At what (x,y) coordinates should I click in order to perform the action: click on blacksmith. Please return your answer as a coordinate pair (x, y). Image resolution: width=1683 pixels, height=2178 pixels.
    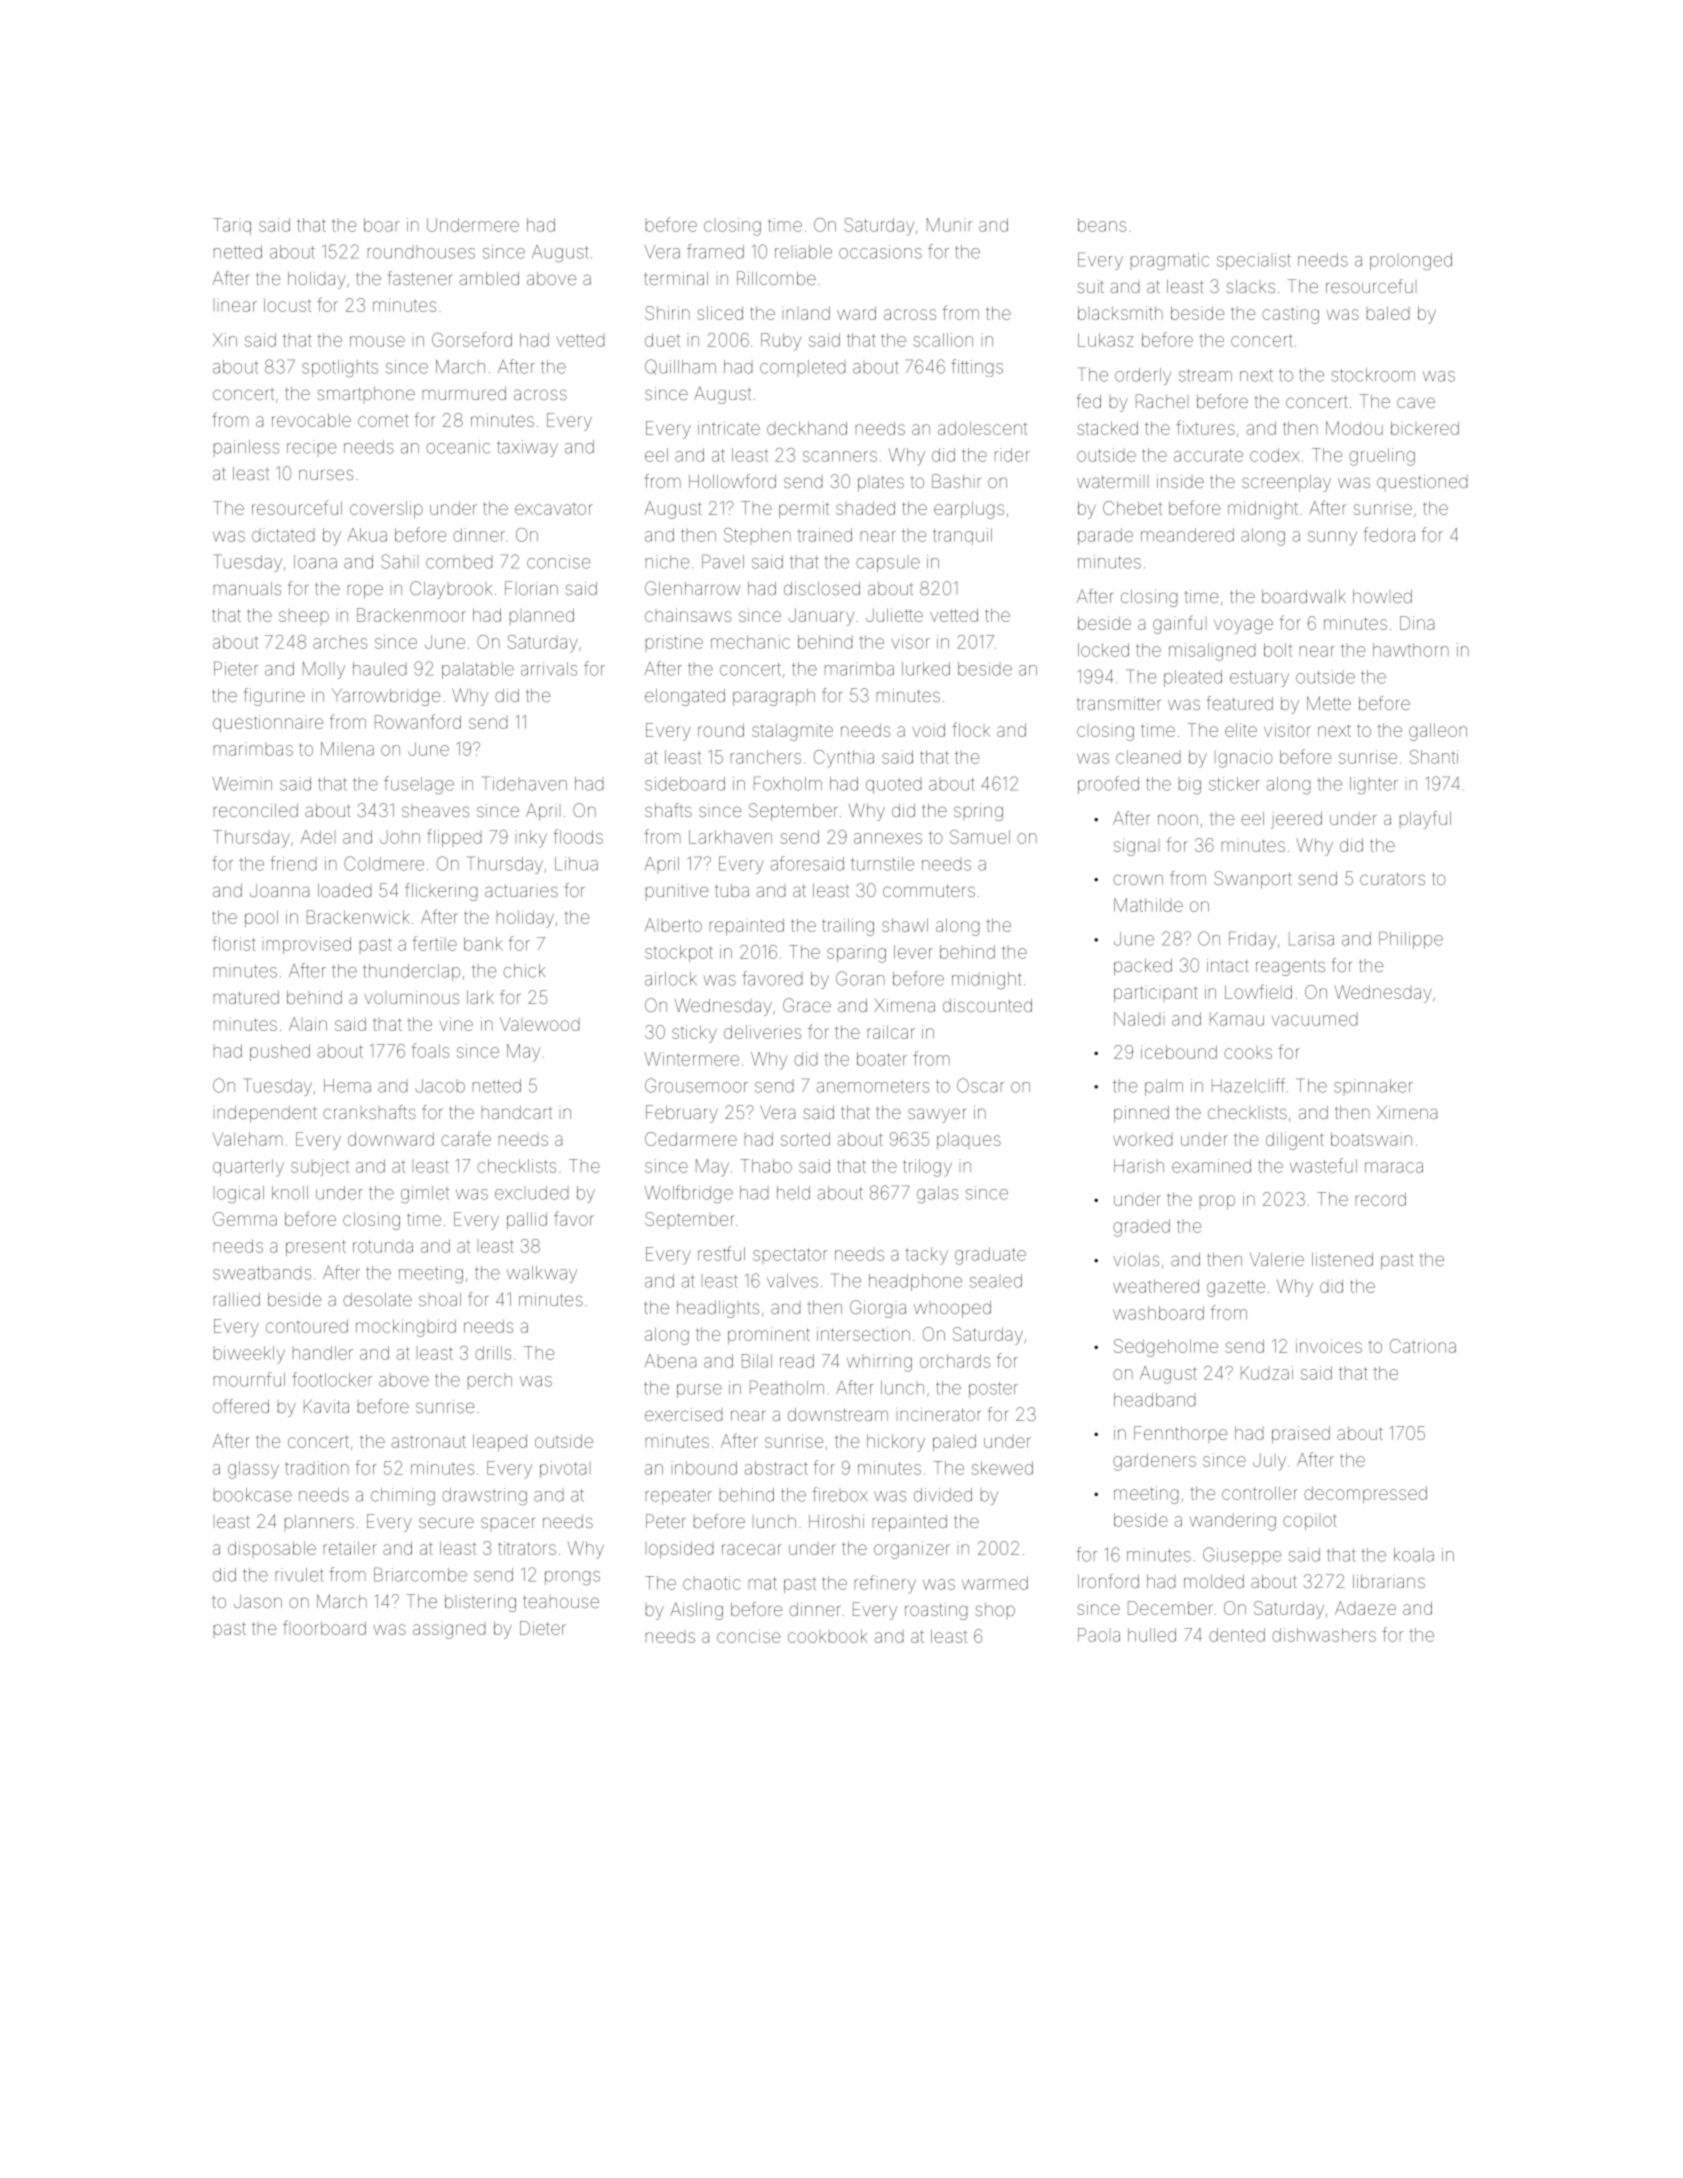
    Looking at the image, I should click on (1120, 313).
